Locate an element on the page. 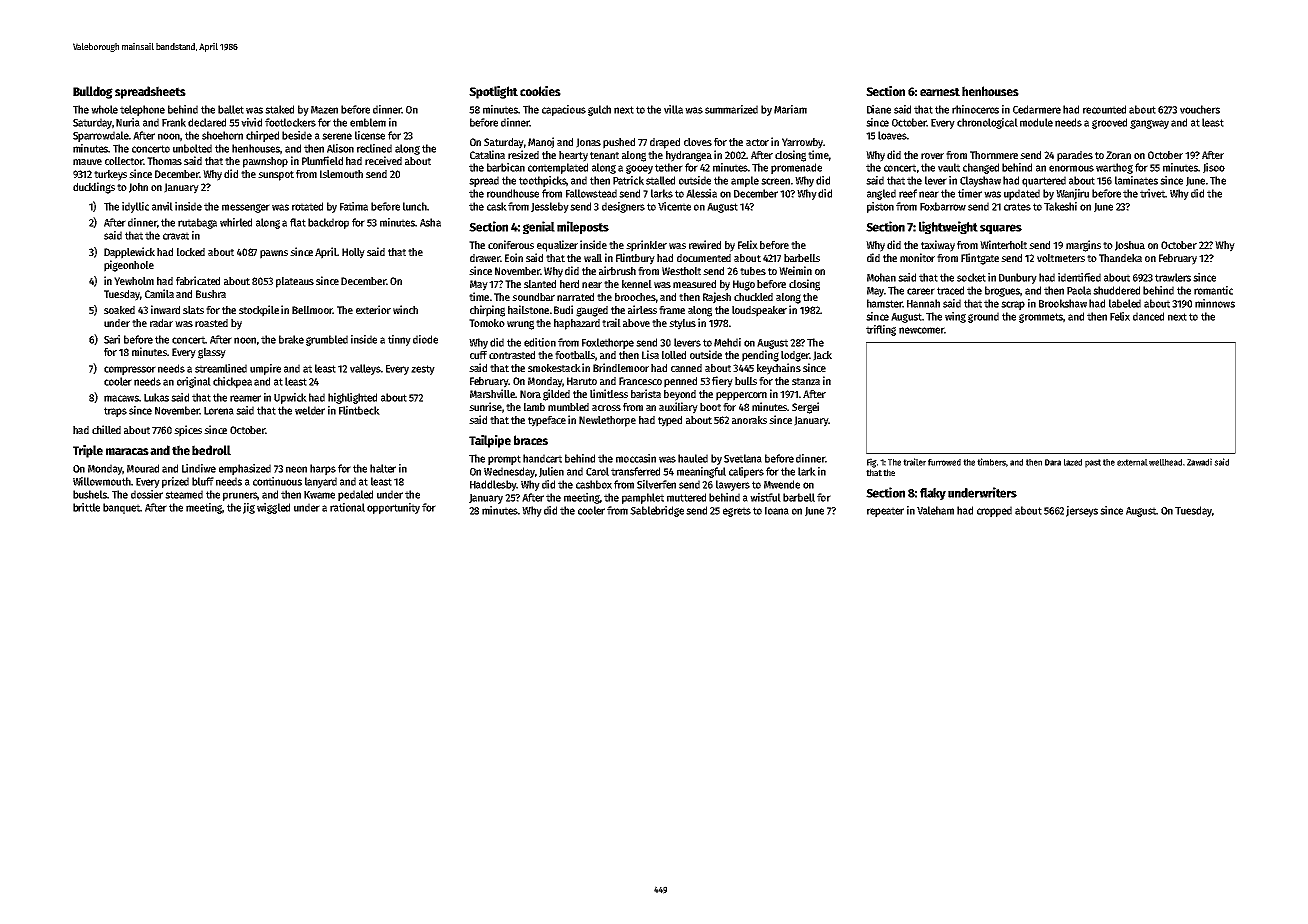  grommets is located at coordinates (1041, 318).
